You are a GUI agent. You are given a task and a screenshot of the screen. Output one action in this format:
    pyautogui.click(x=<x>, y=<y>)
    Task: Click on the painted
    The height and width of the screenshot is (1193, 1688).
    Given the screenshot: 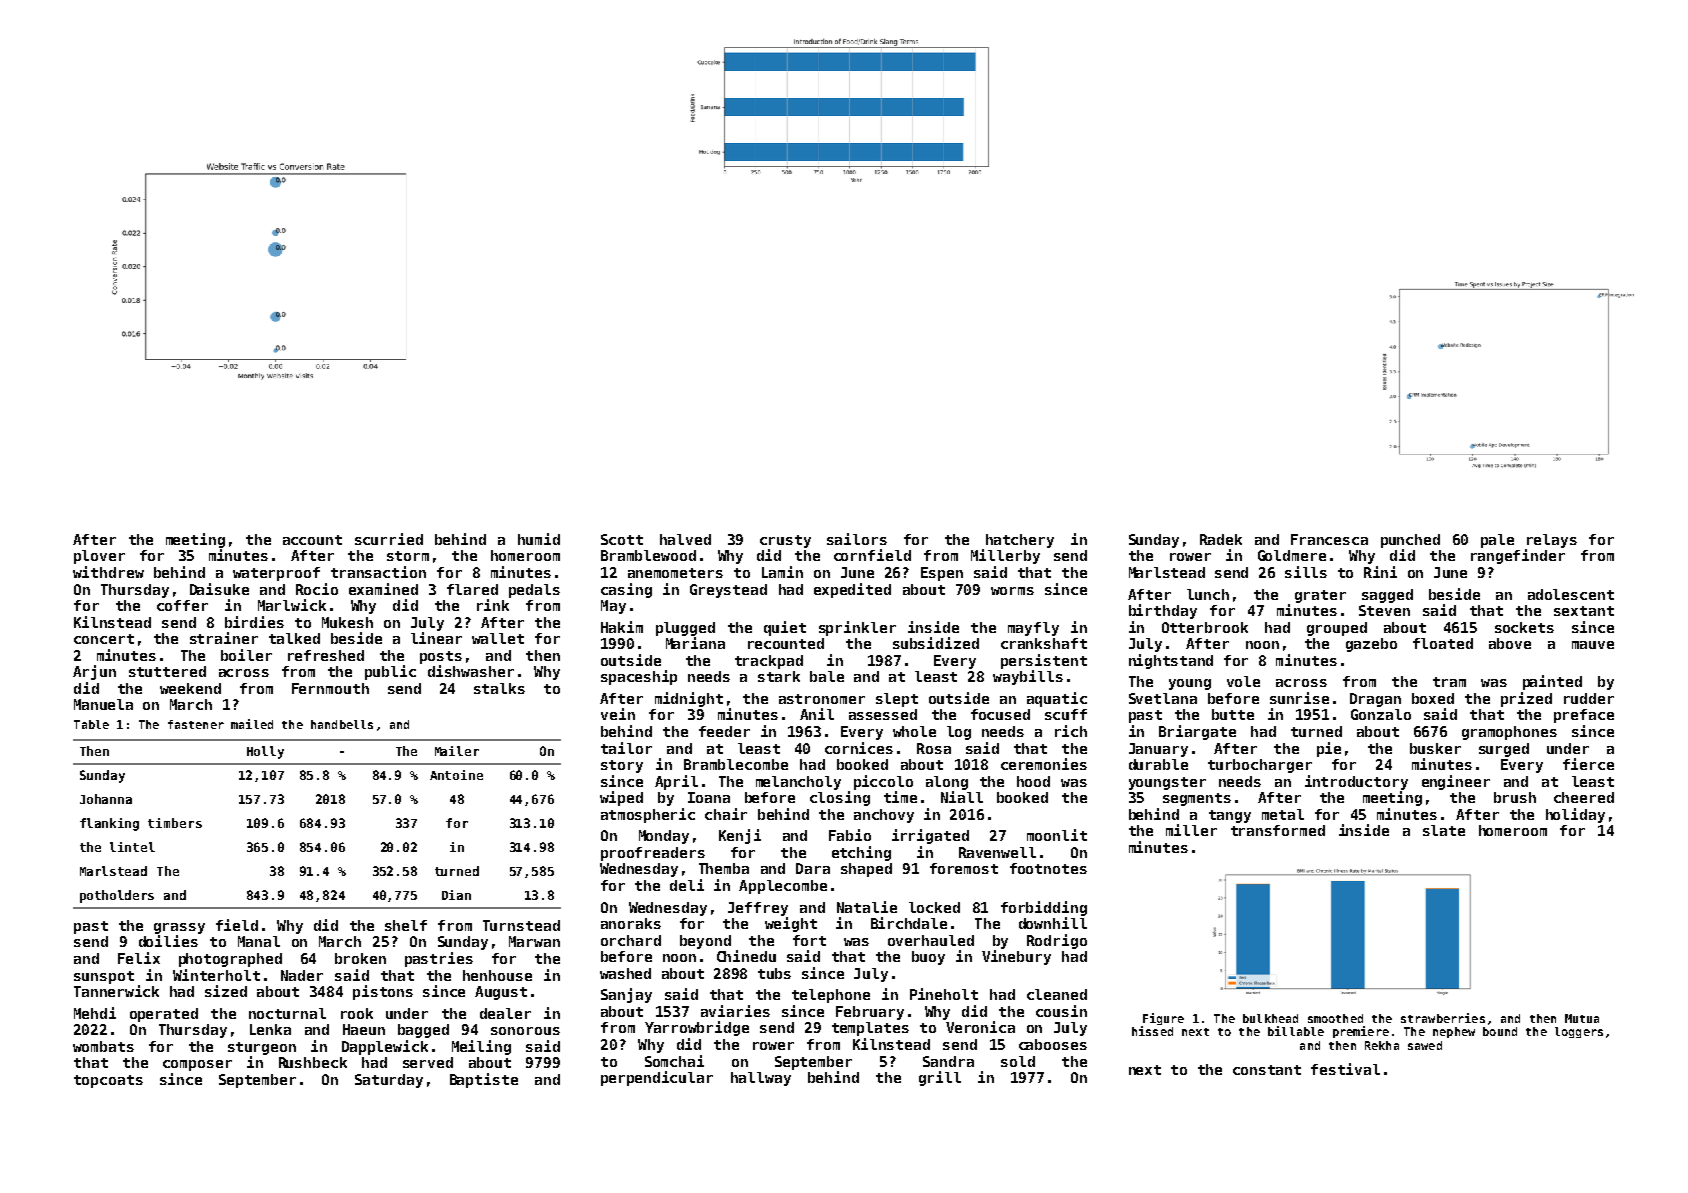 What is the action you would take?
    pyautogui.click(x=1552, y=682)
